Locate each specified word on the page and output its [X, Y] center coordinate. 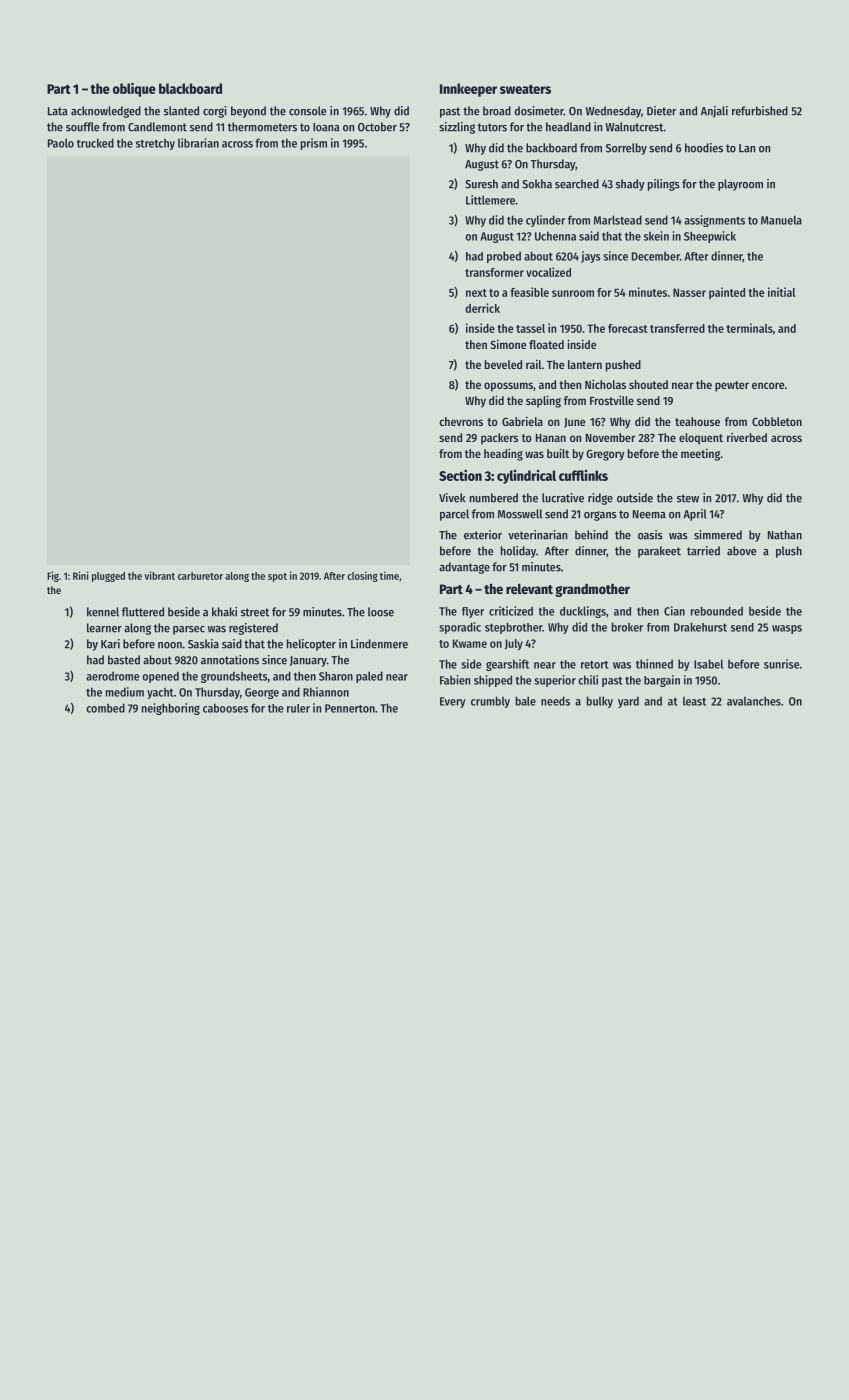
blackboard [190, 88]
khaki [224, 612]
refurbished [760, 111]
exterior [483, 535]
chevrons [461, 421]
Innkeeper [468, 90]
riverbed [747, 437]
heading [503, 454]
